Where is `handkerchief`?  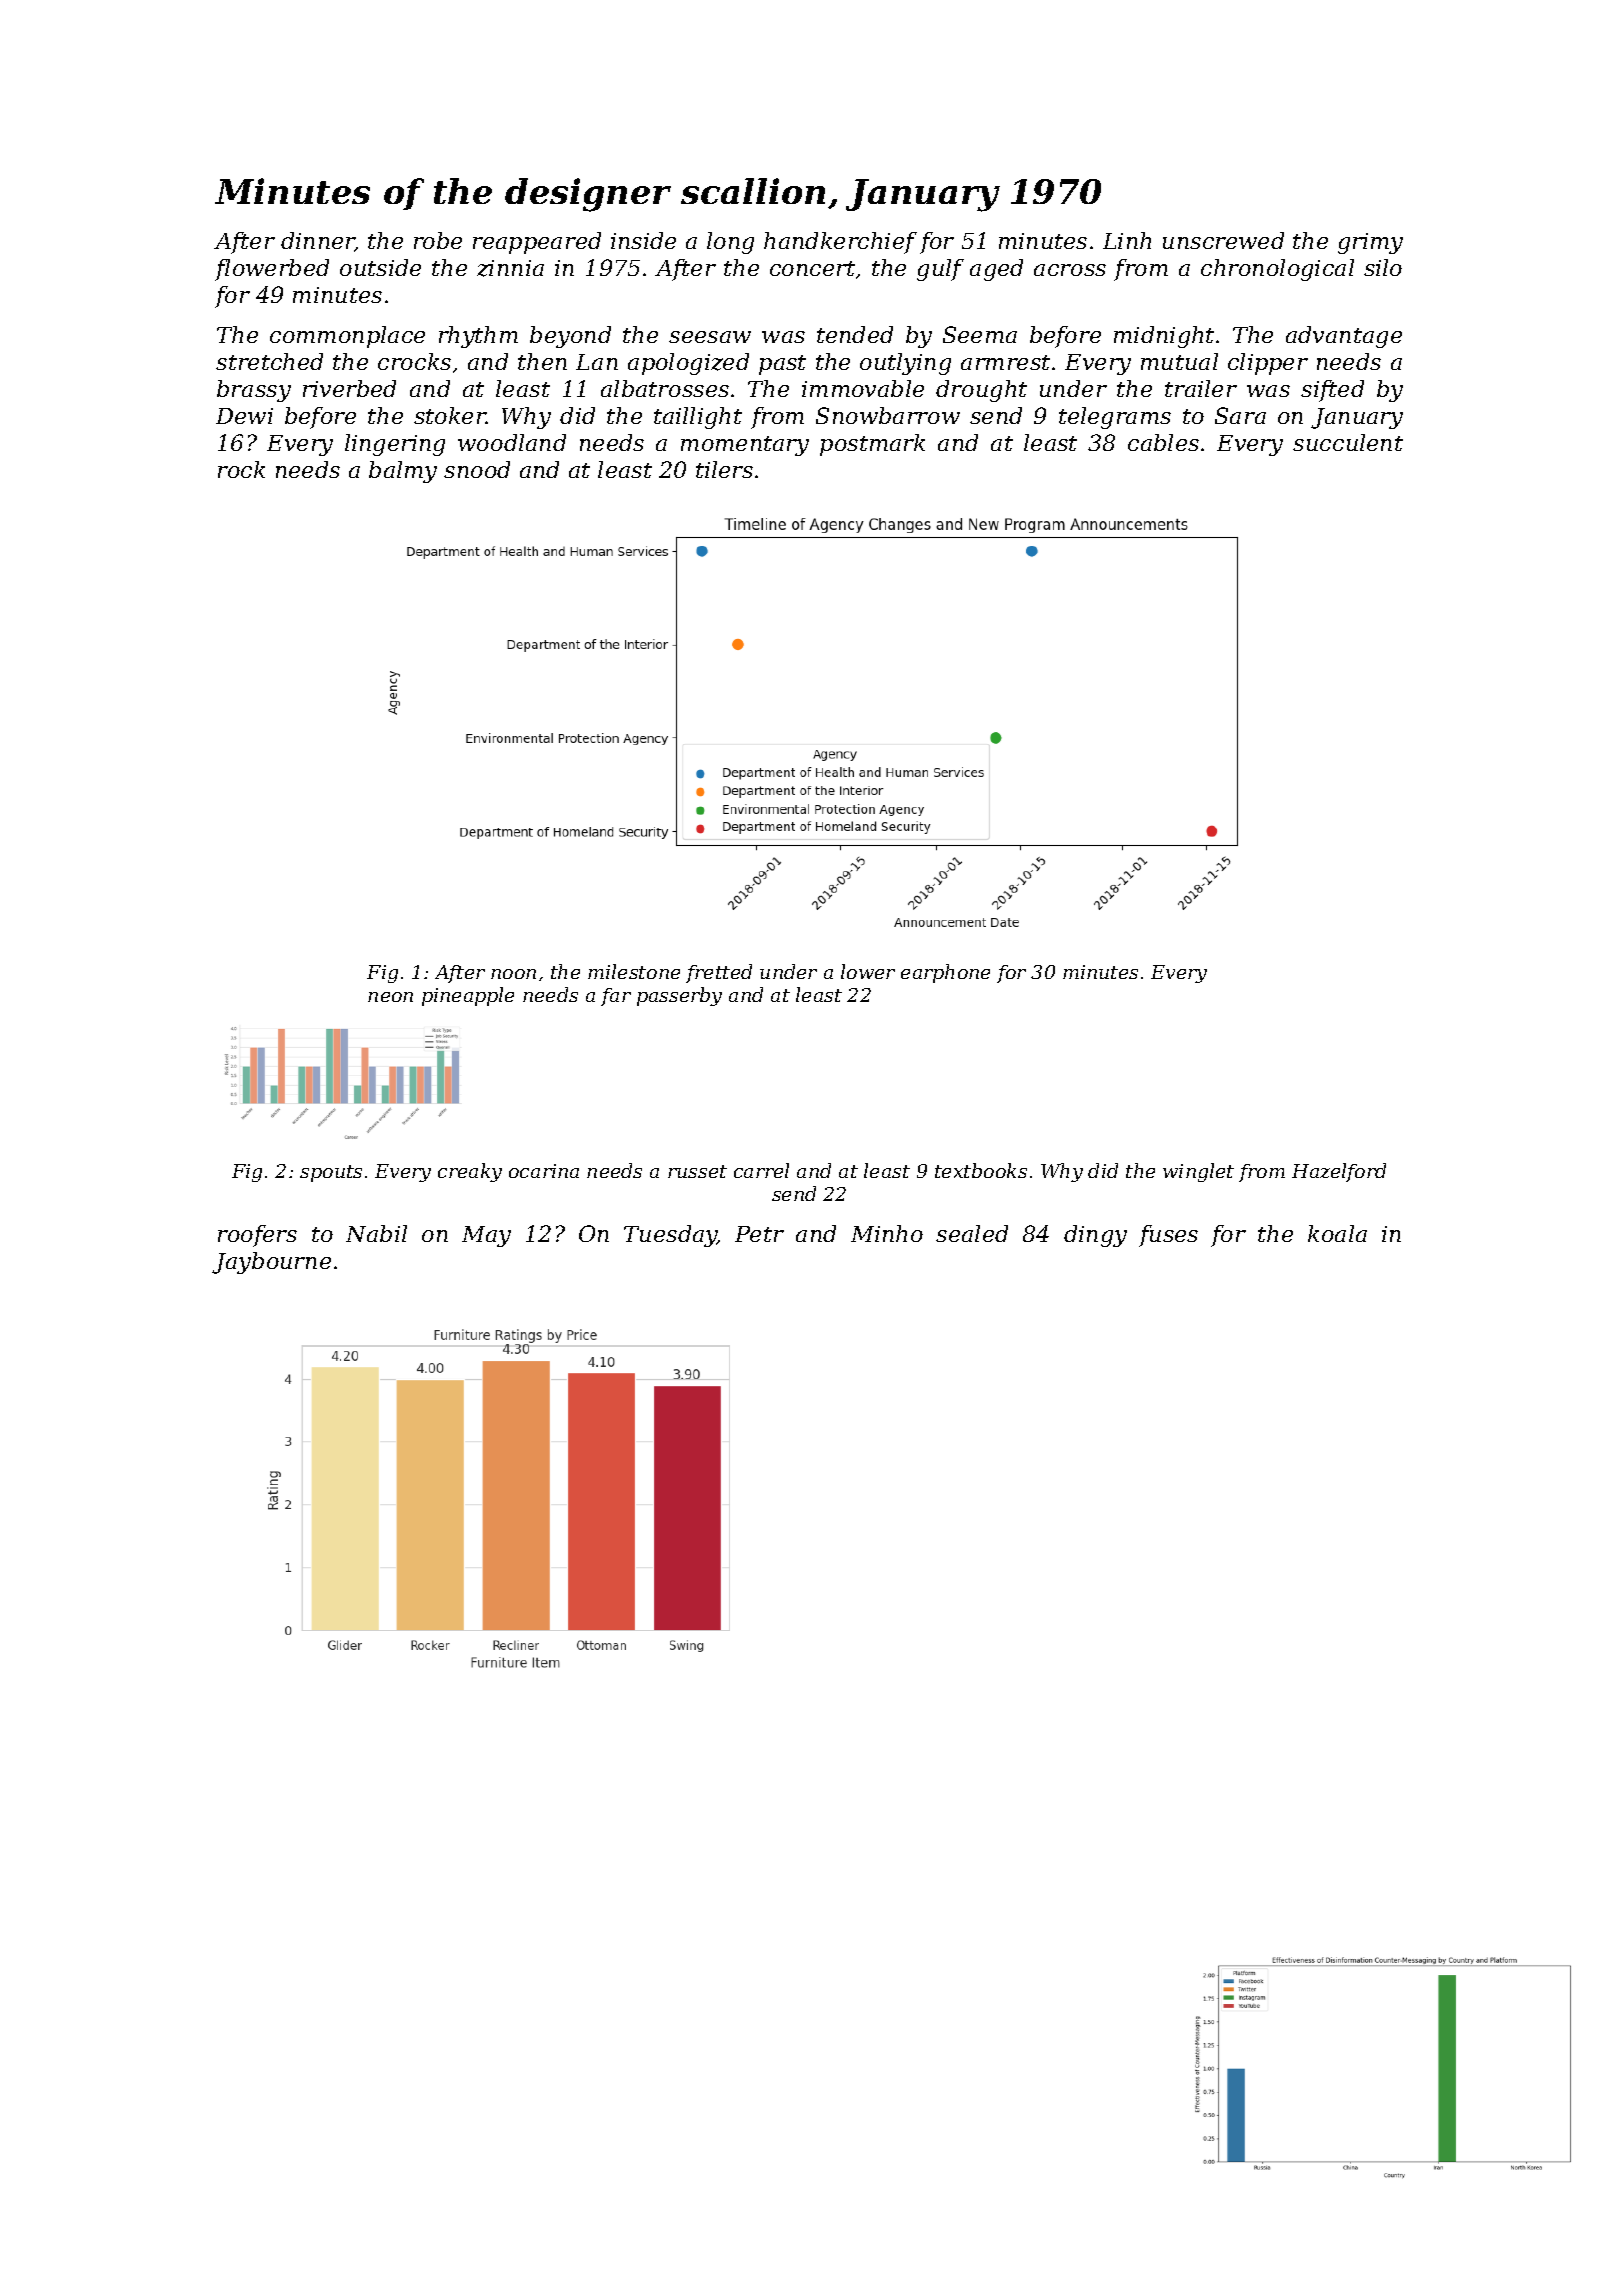
handkerchief is located at coordinates (840, 243).
